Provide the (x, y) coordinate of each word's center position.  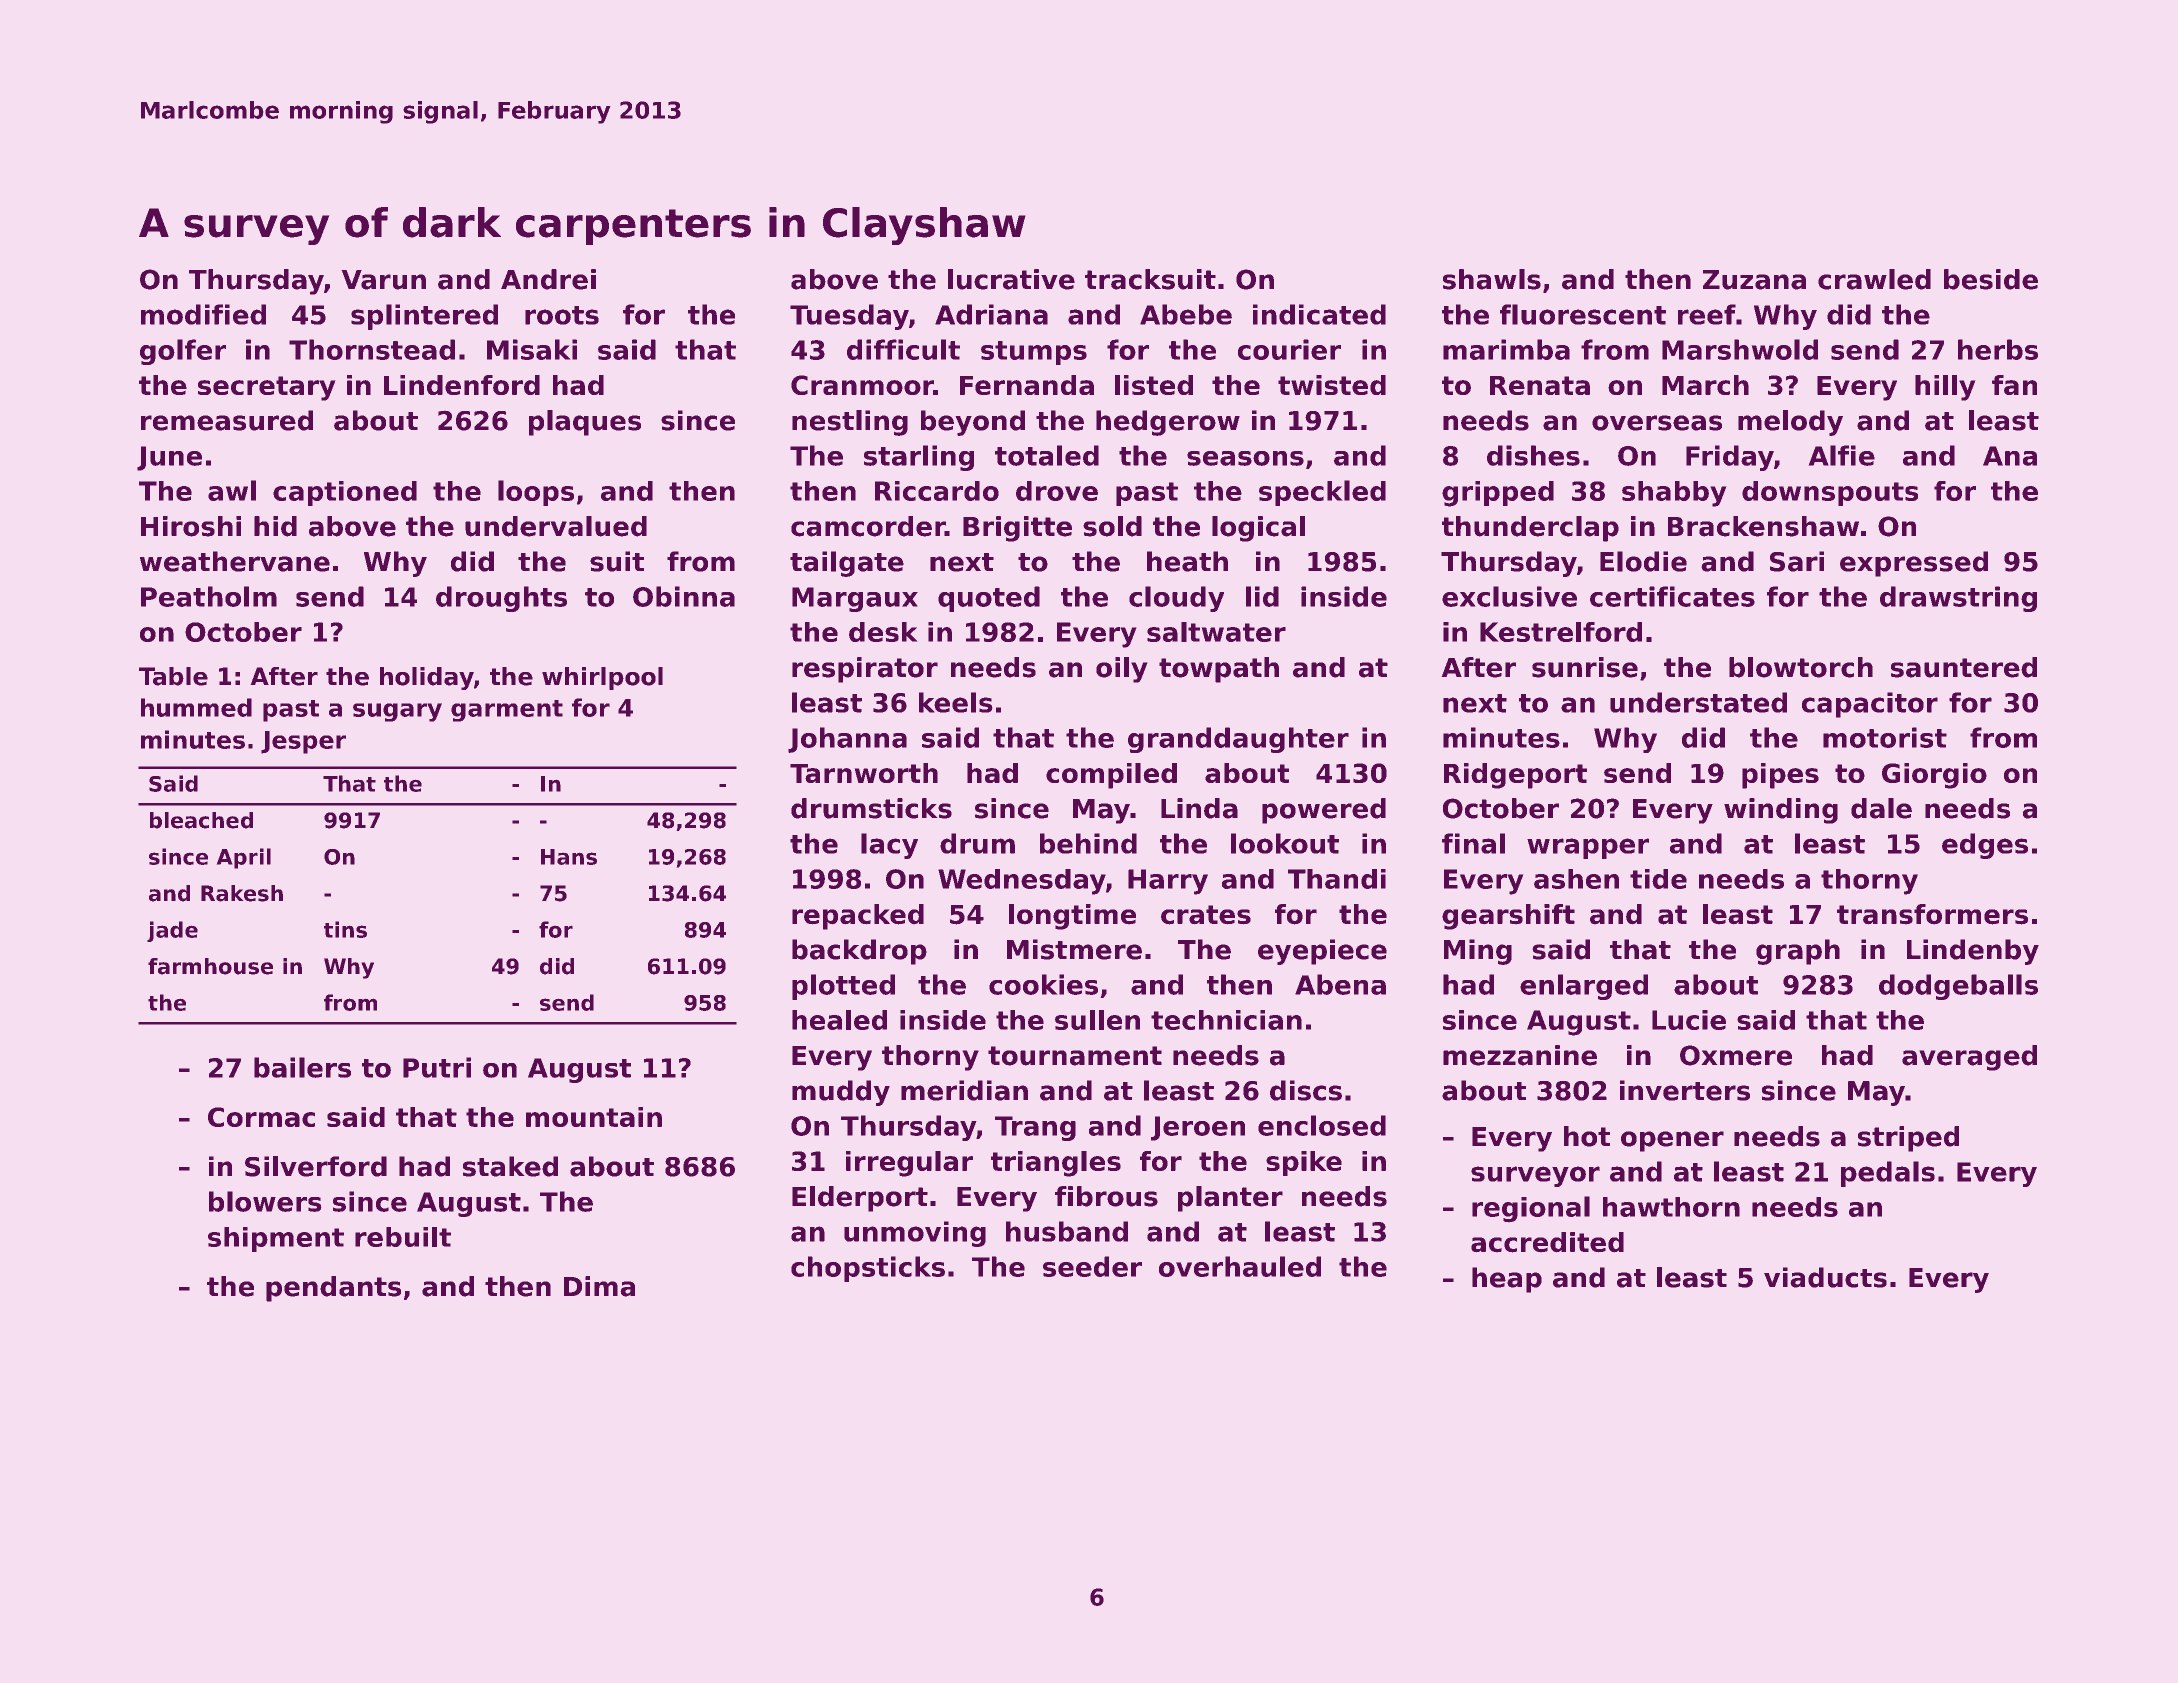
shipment (276, 1239)
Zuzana (1754, 280)
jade (172, 931)
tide (1658, 879)
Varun (384, 280)
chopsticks (868, 1269)
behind (1088, 843)
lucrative (1011, 279)
